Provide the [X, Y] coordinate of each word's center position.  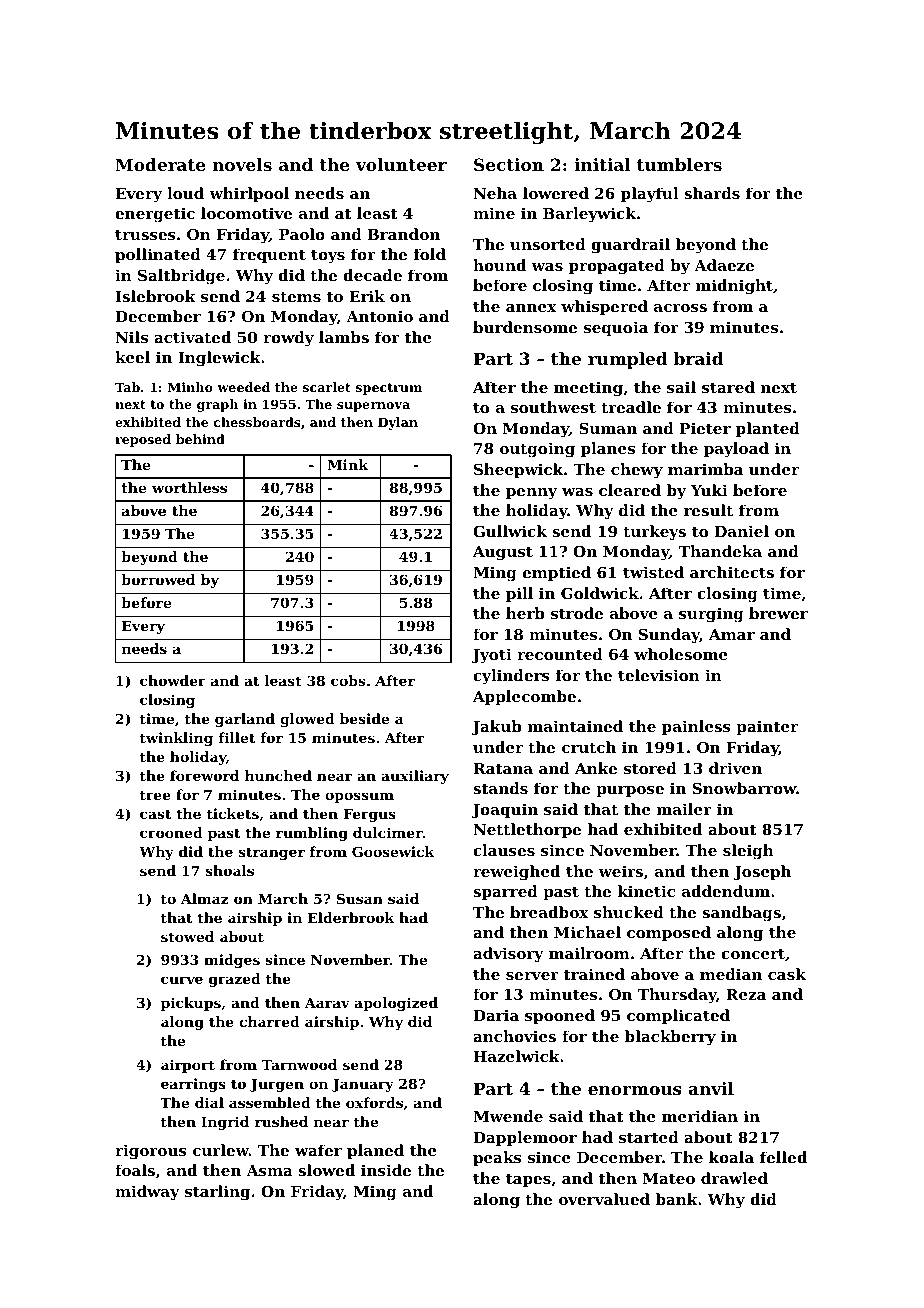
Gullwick [510, 531]
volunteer [401, 164]
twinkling [176, 739]
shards [712, 193]
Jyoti [492, 656]
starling [217, 1193]
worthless [189, 487]
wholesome [681, 654]
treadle [631, 407]
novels [242, 164]
